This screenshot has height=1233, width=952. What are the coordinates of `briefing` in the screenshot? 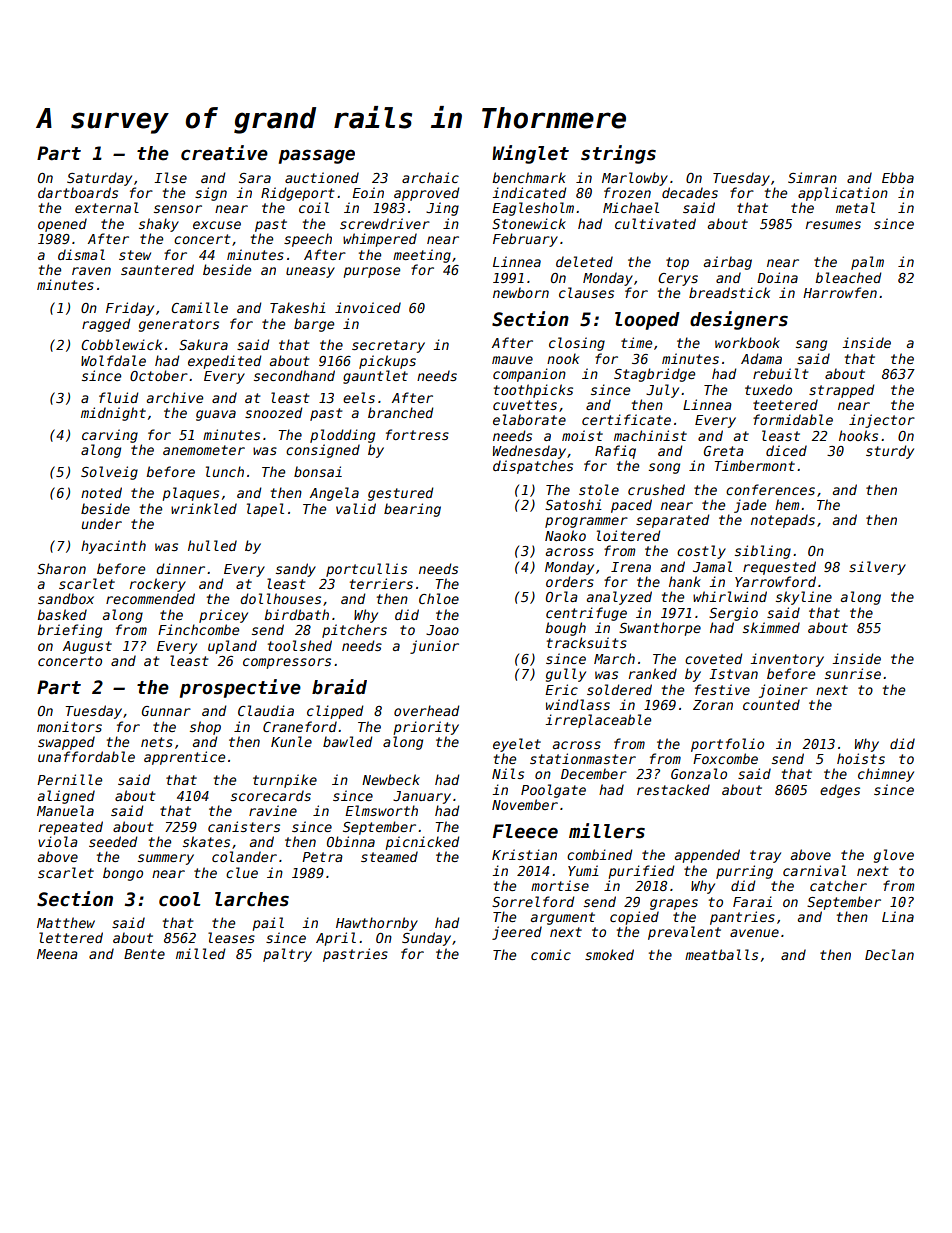 It's located at (69, 631).
